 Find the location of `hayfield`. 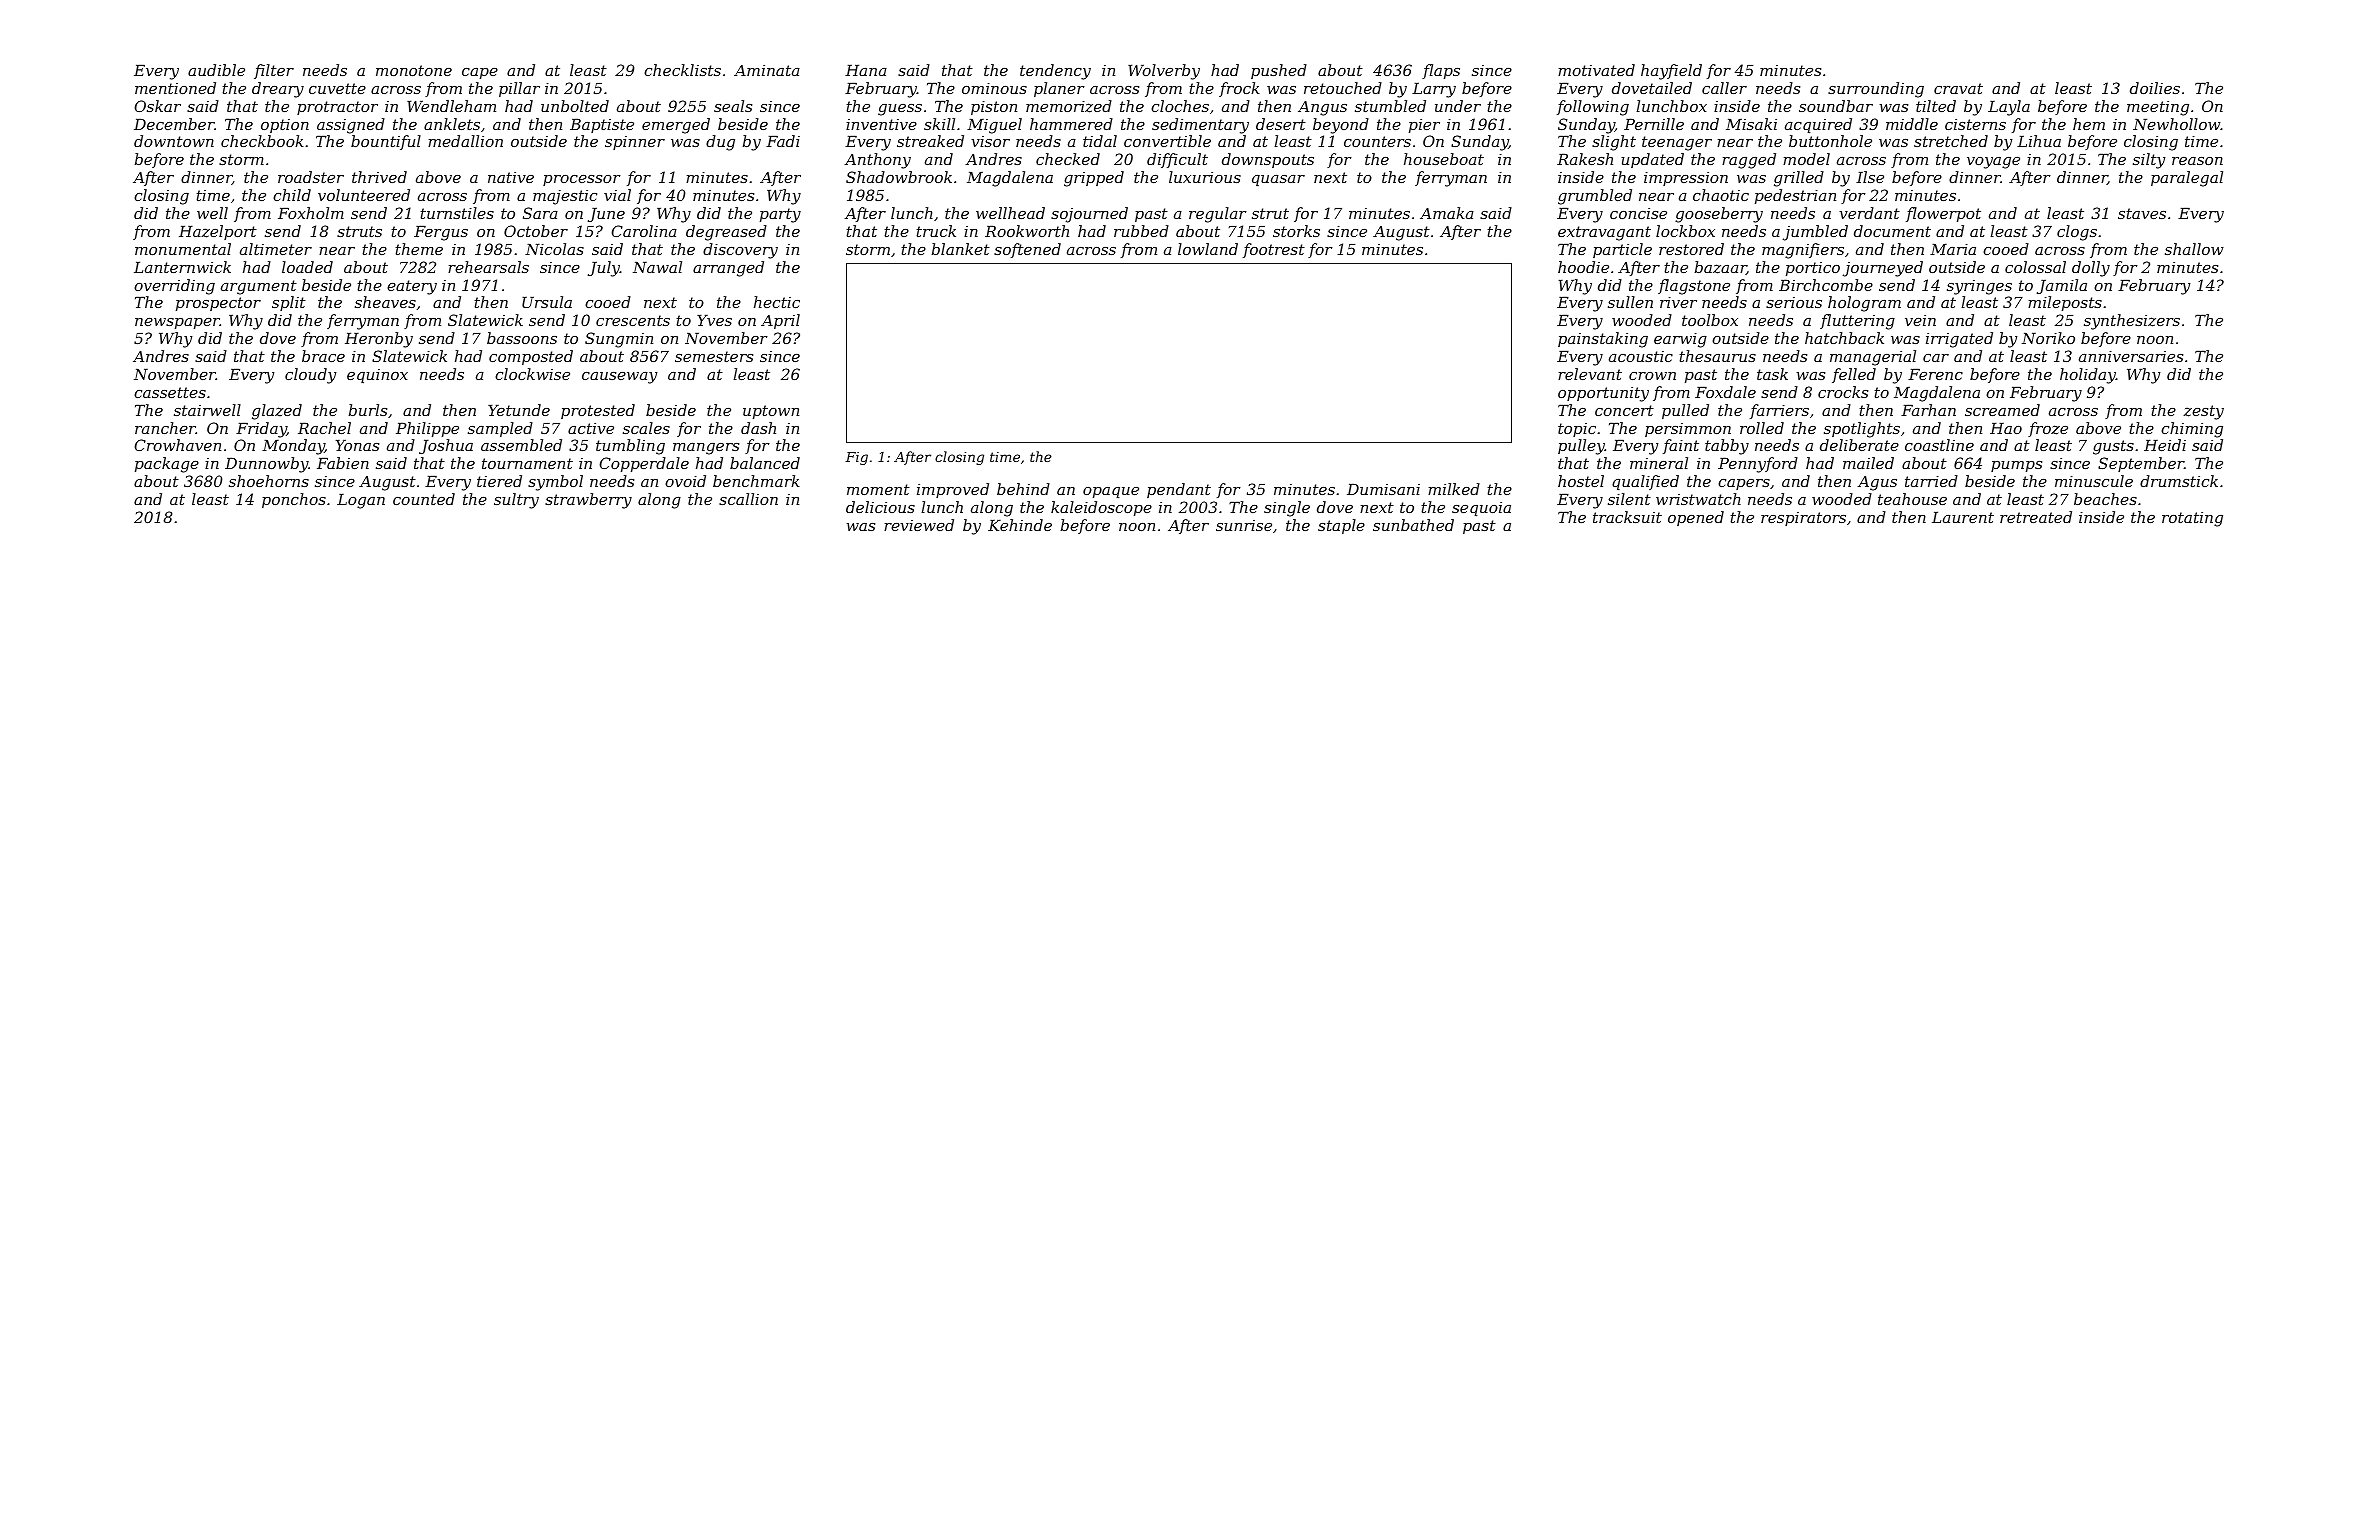

hayfield is located at coordinates (1671, 72).
